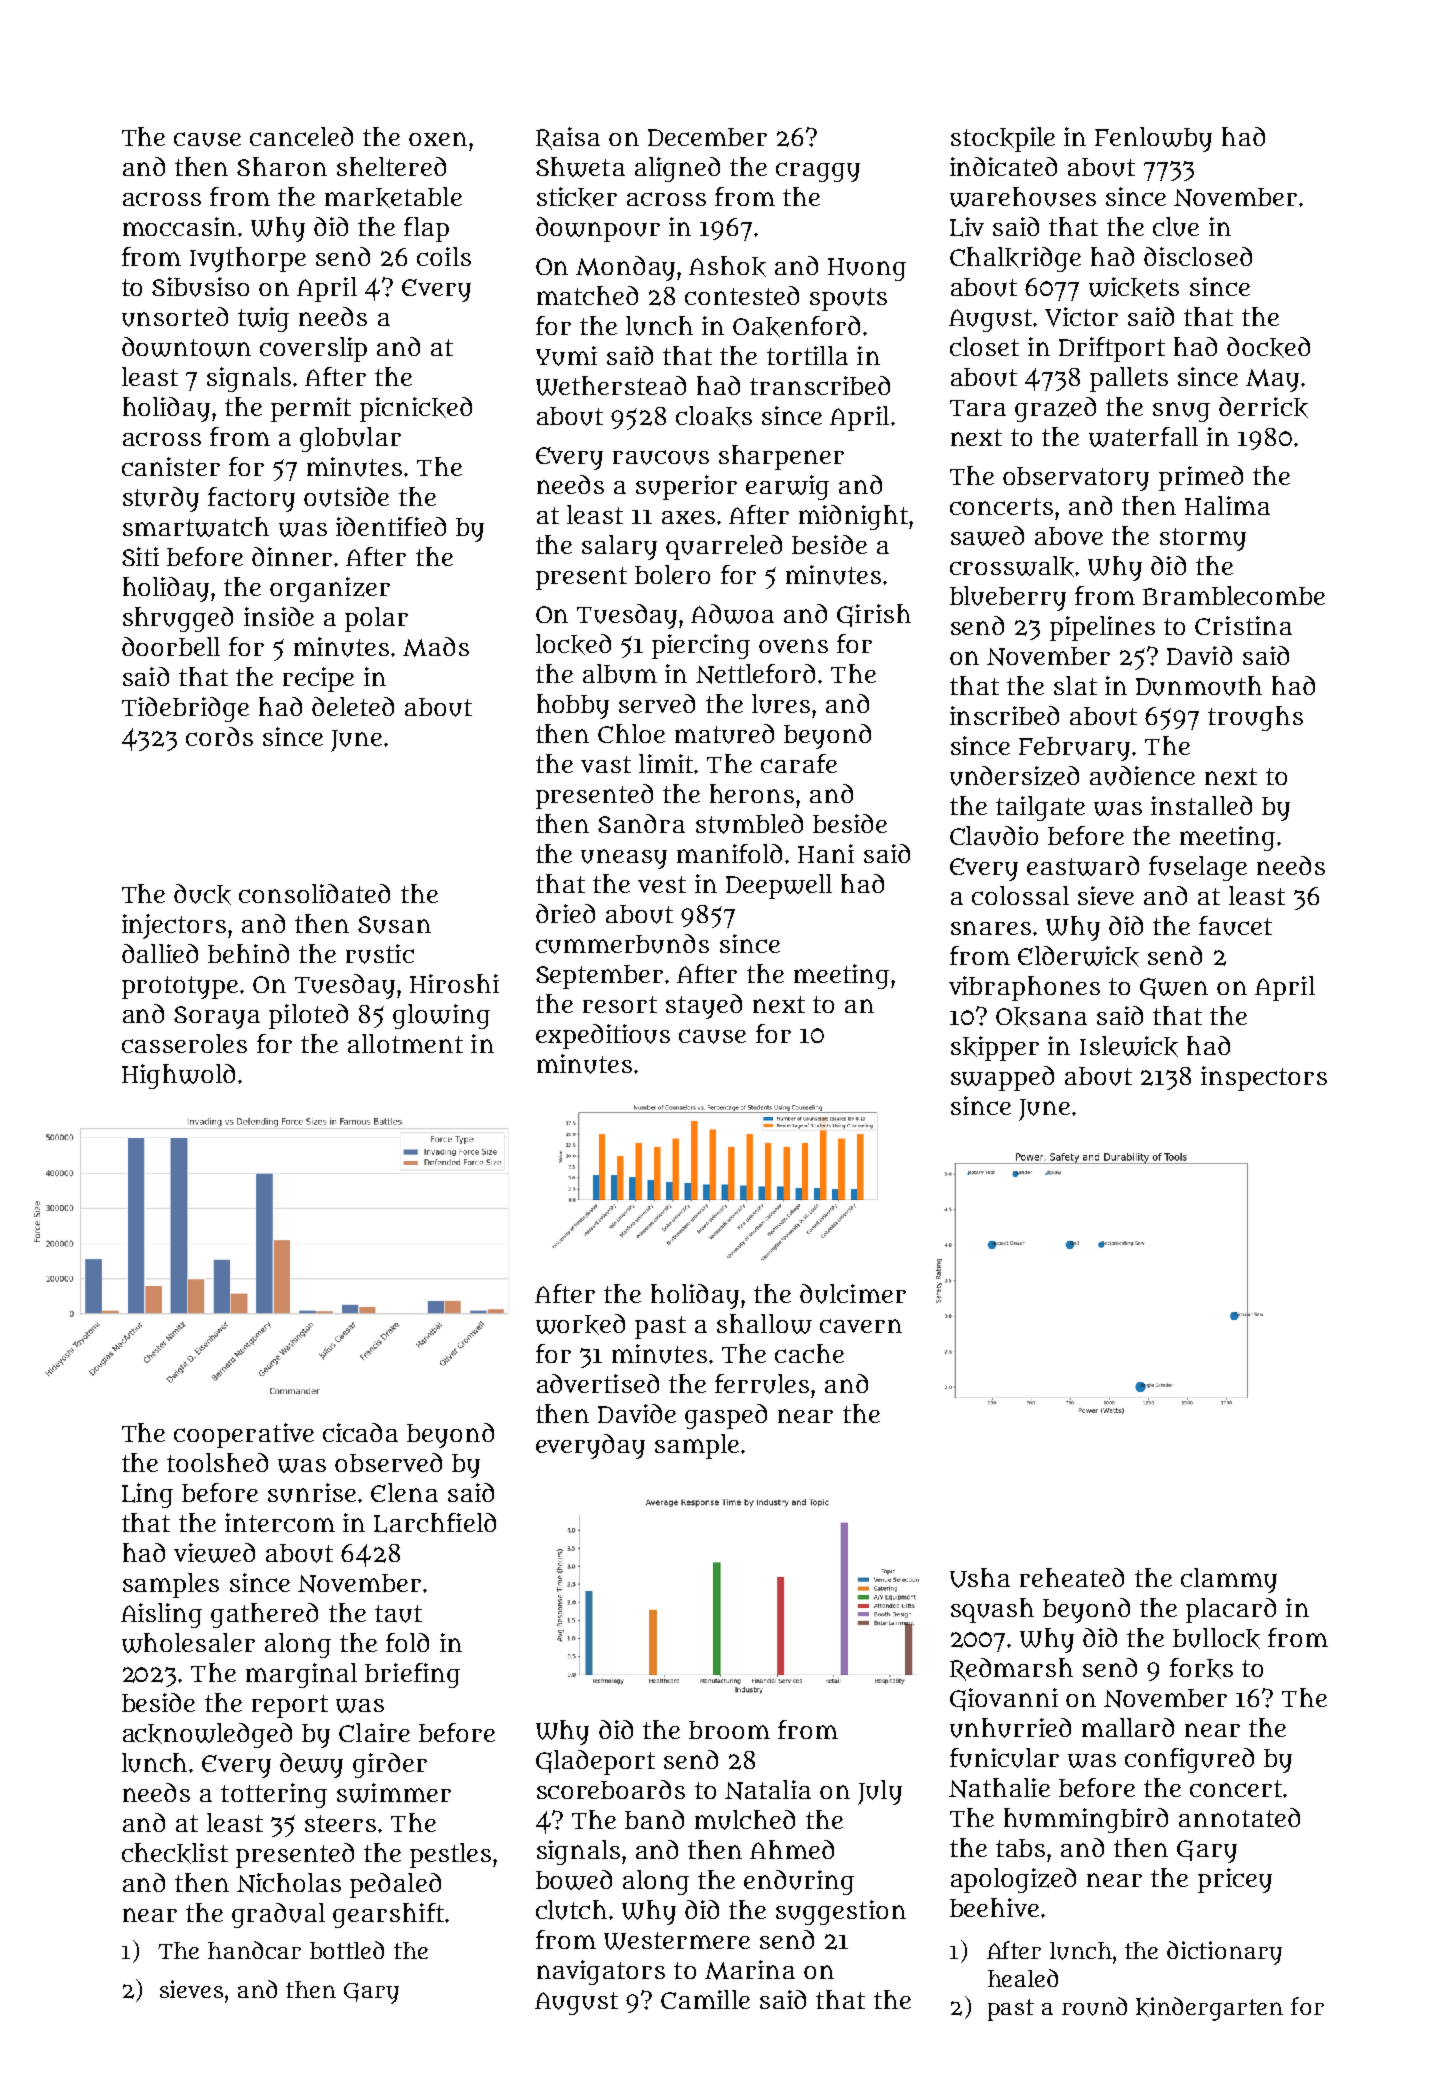 The height and width of the page is (2100, 1450). What do you see at coordinates (980, 1578) in the page?
I see `Usha` at bounding box center [980, 1578].
